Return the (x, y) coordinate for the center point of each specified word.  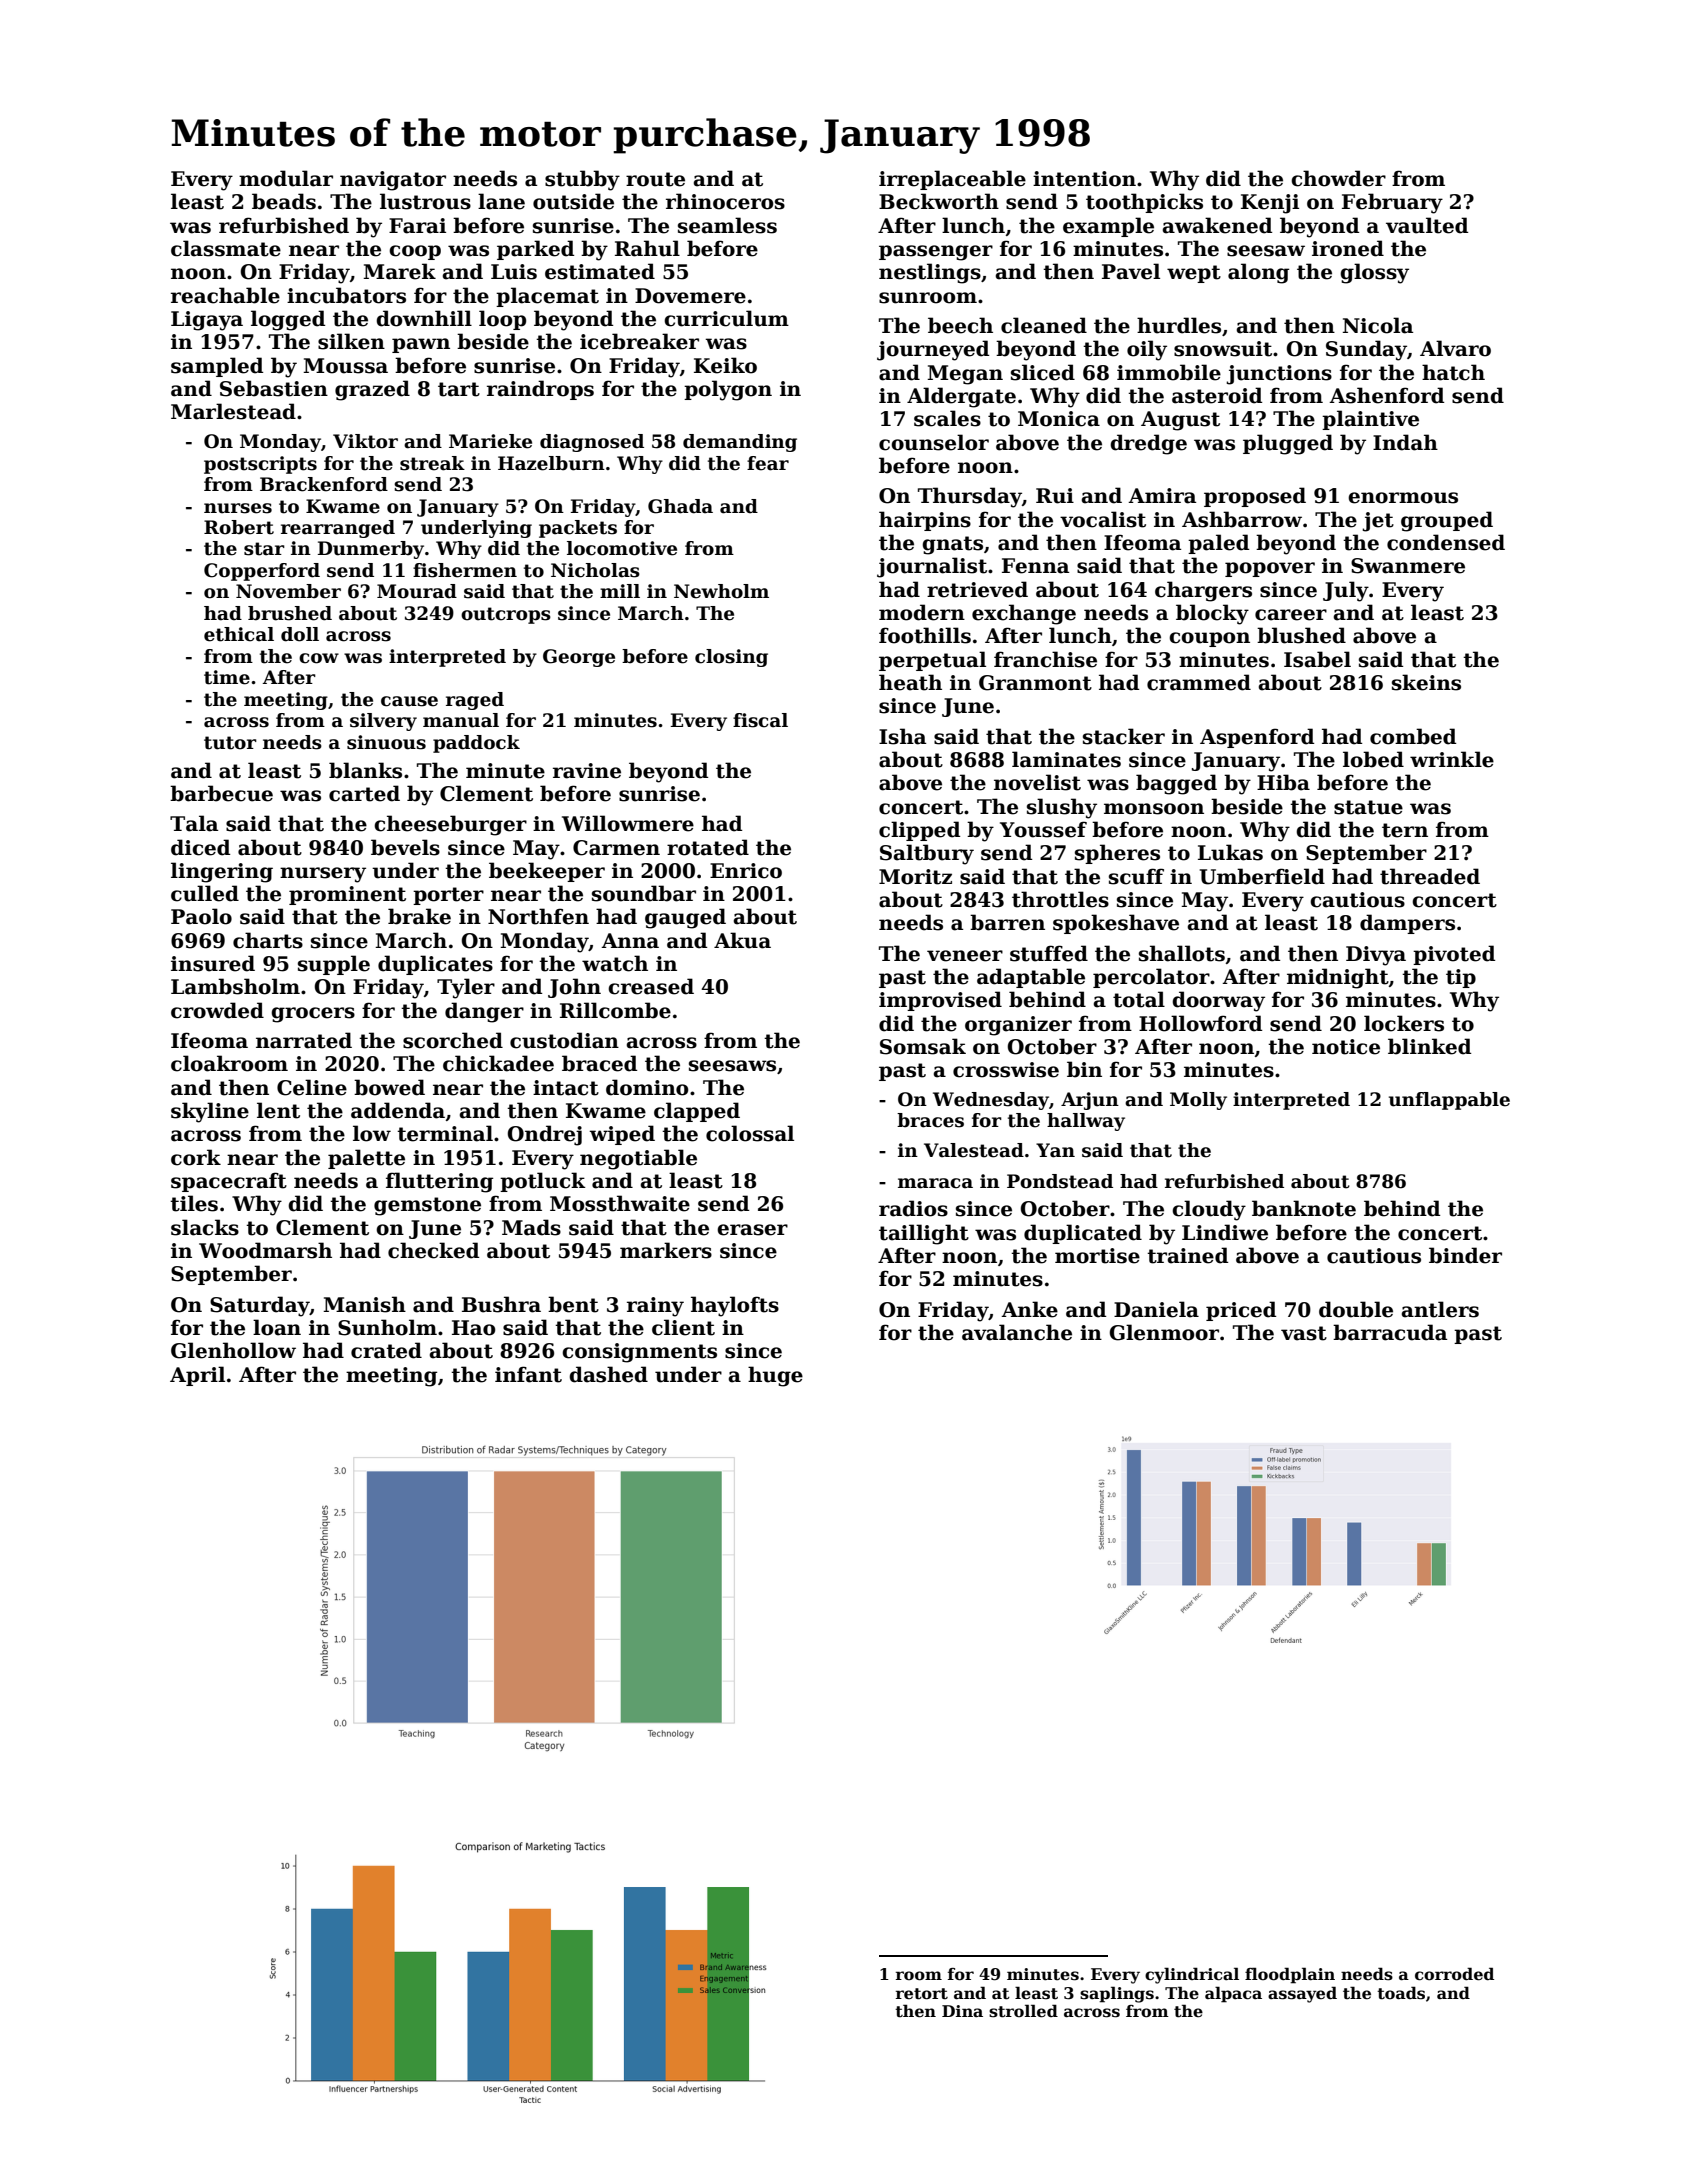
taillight (924, 1234)
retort (922, 1994)
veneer (965, 956)
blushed (1301, 635)
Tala (194, 823)
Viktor (365, 441)
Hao (473, 1328)
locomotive (622, 548)
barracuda (1390, 1332)
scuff (1136, 876)
